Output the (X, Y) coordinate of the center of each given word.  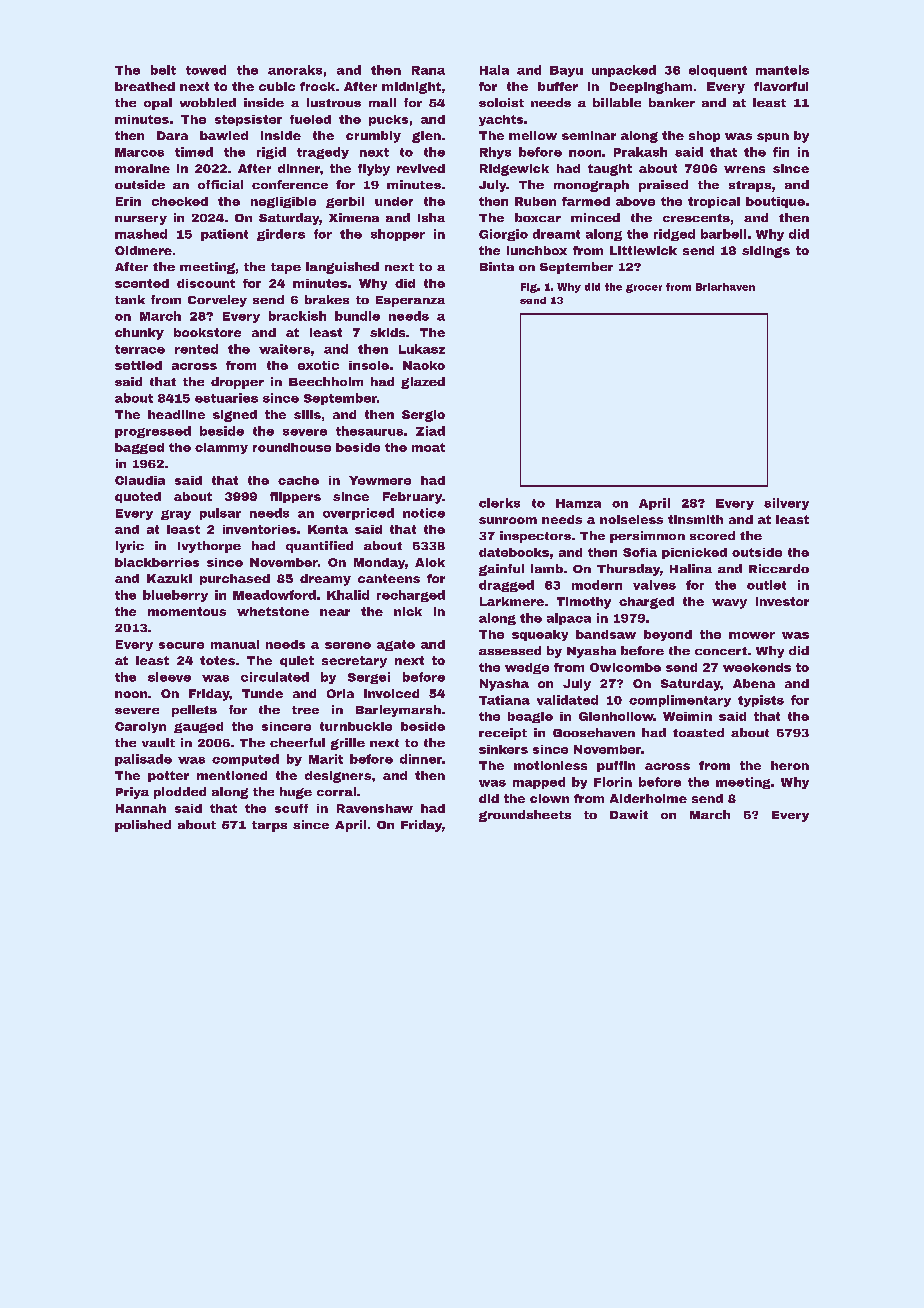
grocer (644, 288)
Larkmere (512, 601)
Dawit (629, 814)
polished (143, 826)
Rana (428, 70)
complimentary (680, 701)
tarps (269, 826)
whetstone (273, 611)
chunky (139, 334)
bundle (357, 316)
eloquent (718, 71)
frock (317, 86)
